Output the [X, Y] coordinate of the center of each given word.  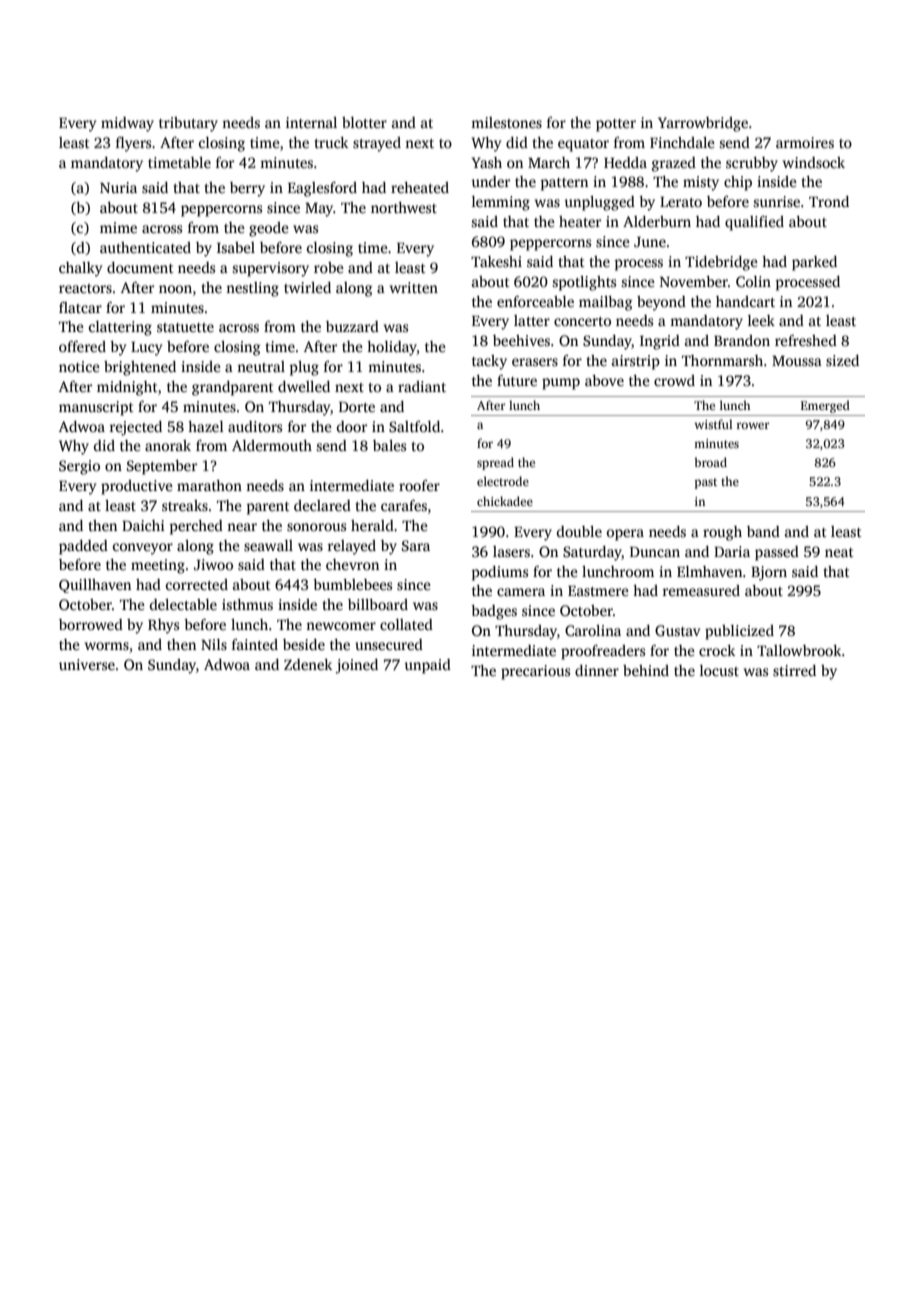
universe [87, 664]
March [549, 162]
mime [118, 227]
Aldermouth [272, 445]
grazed [674, 164]
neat [839, 552]
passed [777, 553]
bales [389, 445]
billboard [378, 604]
